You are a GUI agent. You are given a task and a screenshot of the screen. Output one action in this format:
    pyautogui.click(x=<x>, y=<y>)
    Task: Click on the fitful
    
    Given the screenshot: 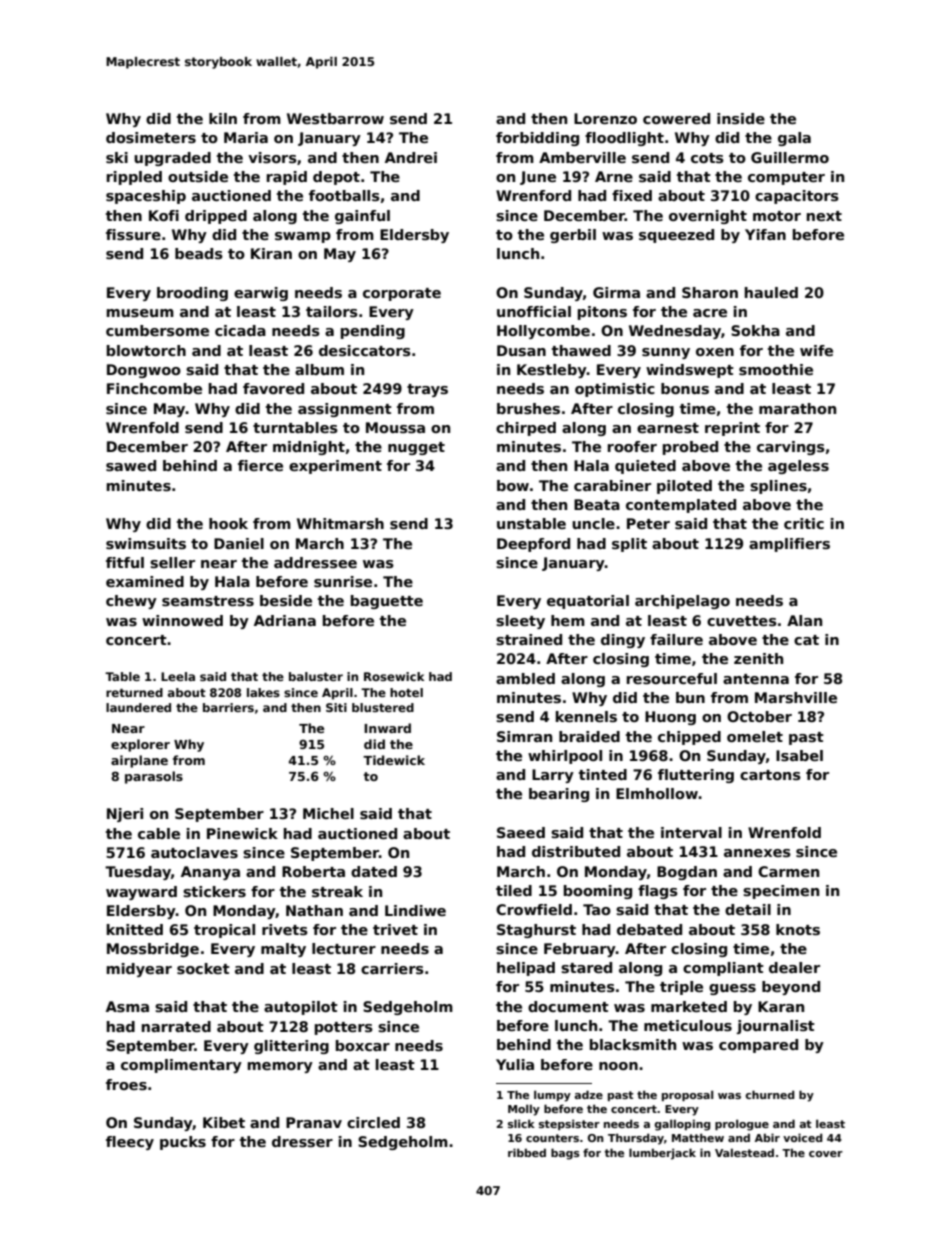 What is the action you would take?
    pyautogui.click(x=125, y=562)
